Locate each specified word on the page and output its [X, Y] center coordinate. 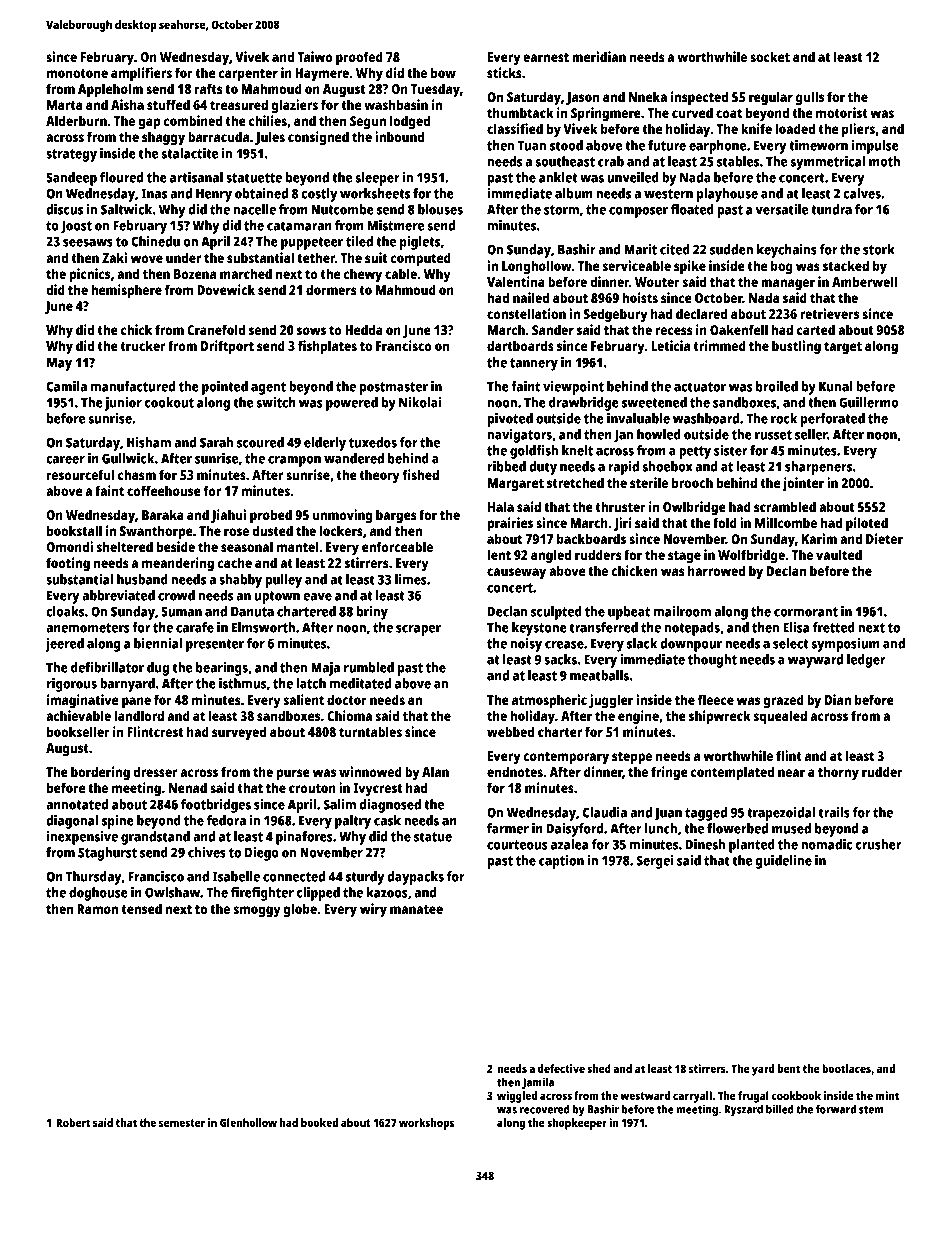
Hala [501, 506]
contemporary [566, 758]
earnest [546, 57]
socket [770, 56]
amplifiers [141, 74]
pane [136, 702]
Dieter [884, 538]
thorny [838, 773]
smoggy [257, 911]
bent [789, 1068]
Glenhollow [248, 1122]
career [65, 460]
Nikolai [420, 402]
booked [319, 1122]
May [59, 364]
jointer [803, 484]
